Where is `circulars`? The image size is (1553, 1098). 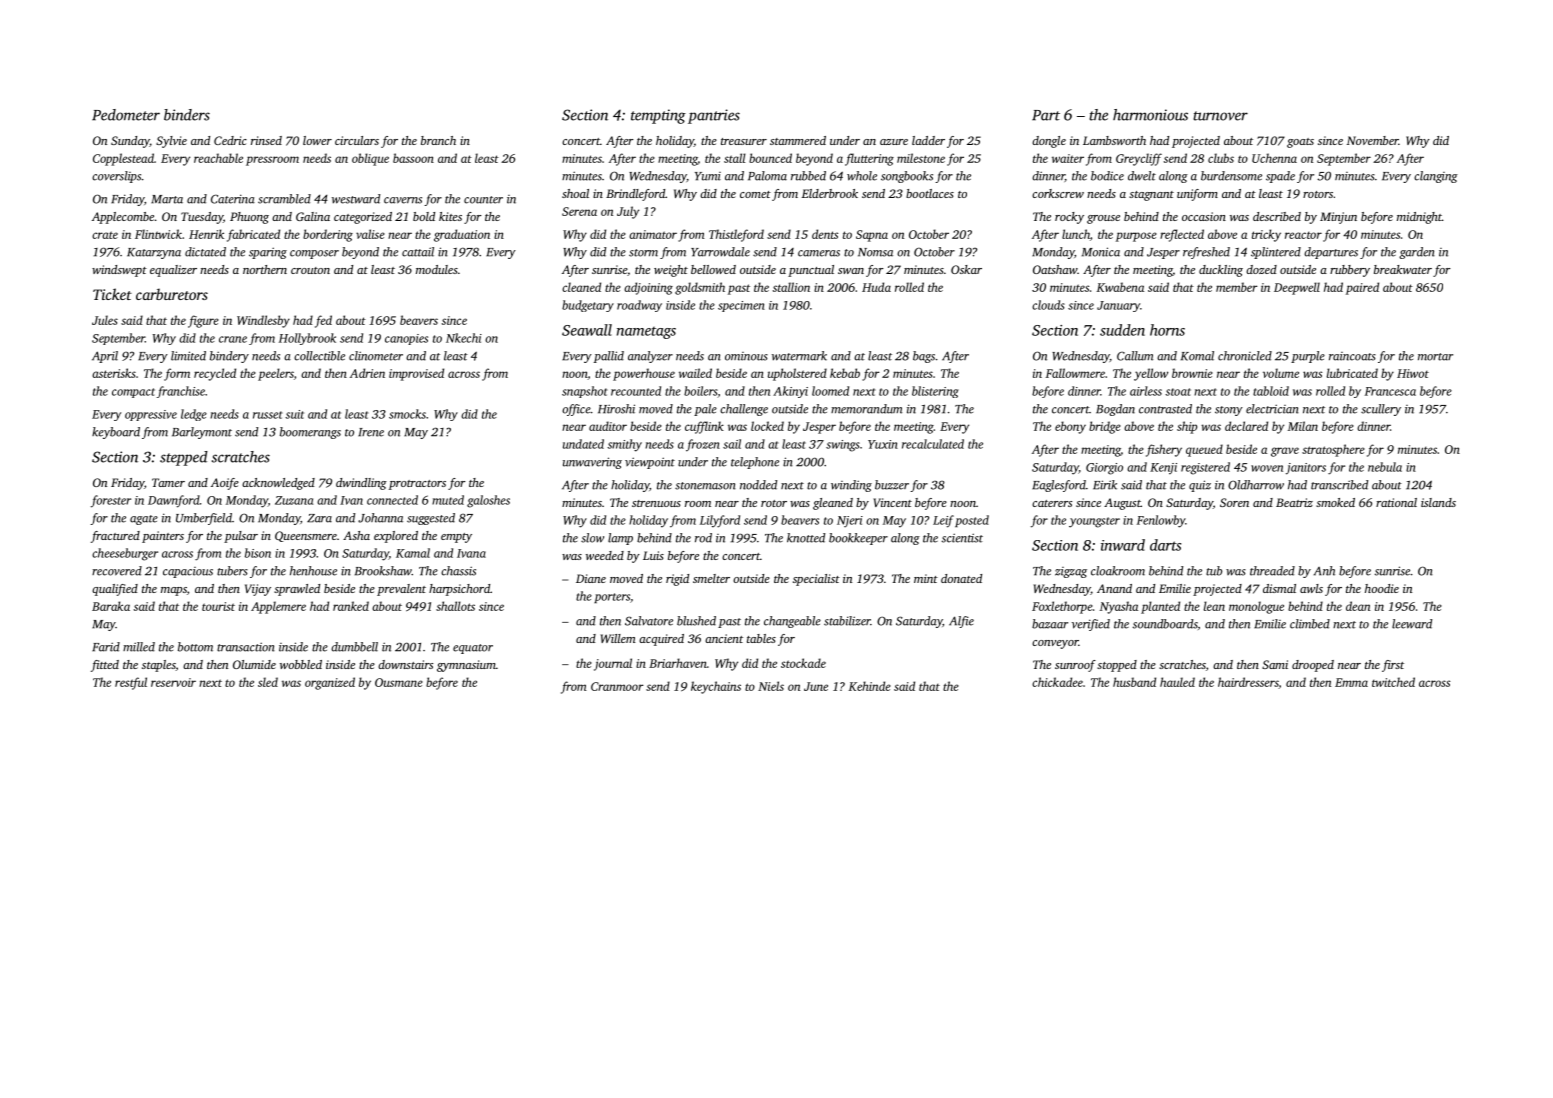
circulars is located at coordinates (357, 140).
